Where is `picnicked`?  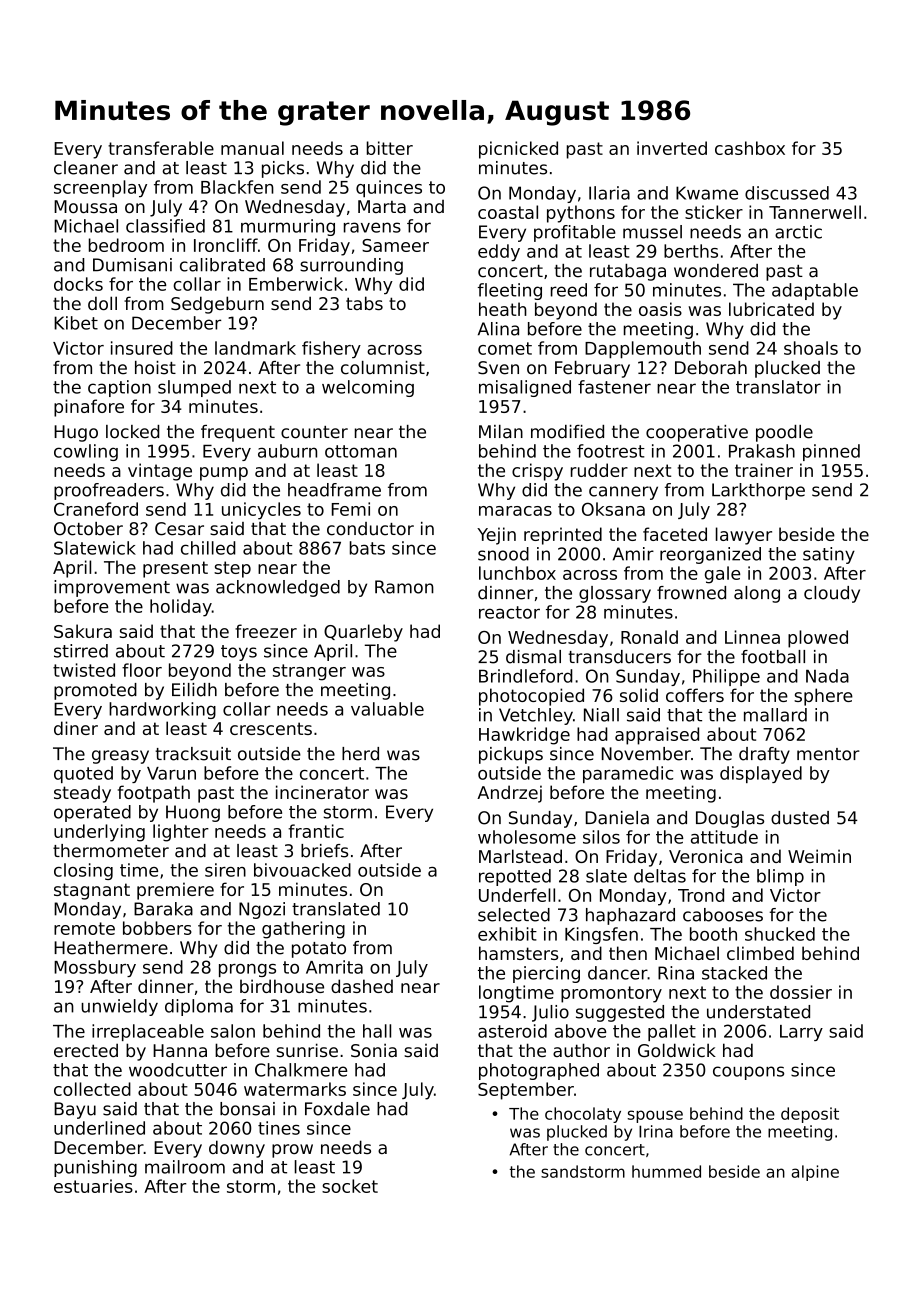
picnicked is located at coordinates (518, 150).
